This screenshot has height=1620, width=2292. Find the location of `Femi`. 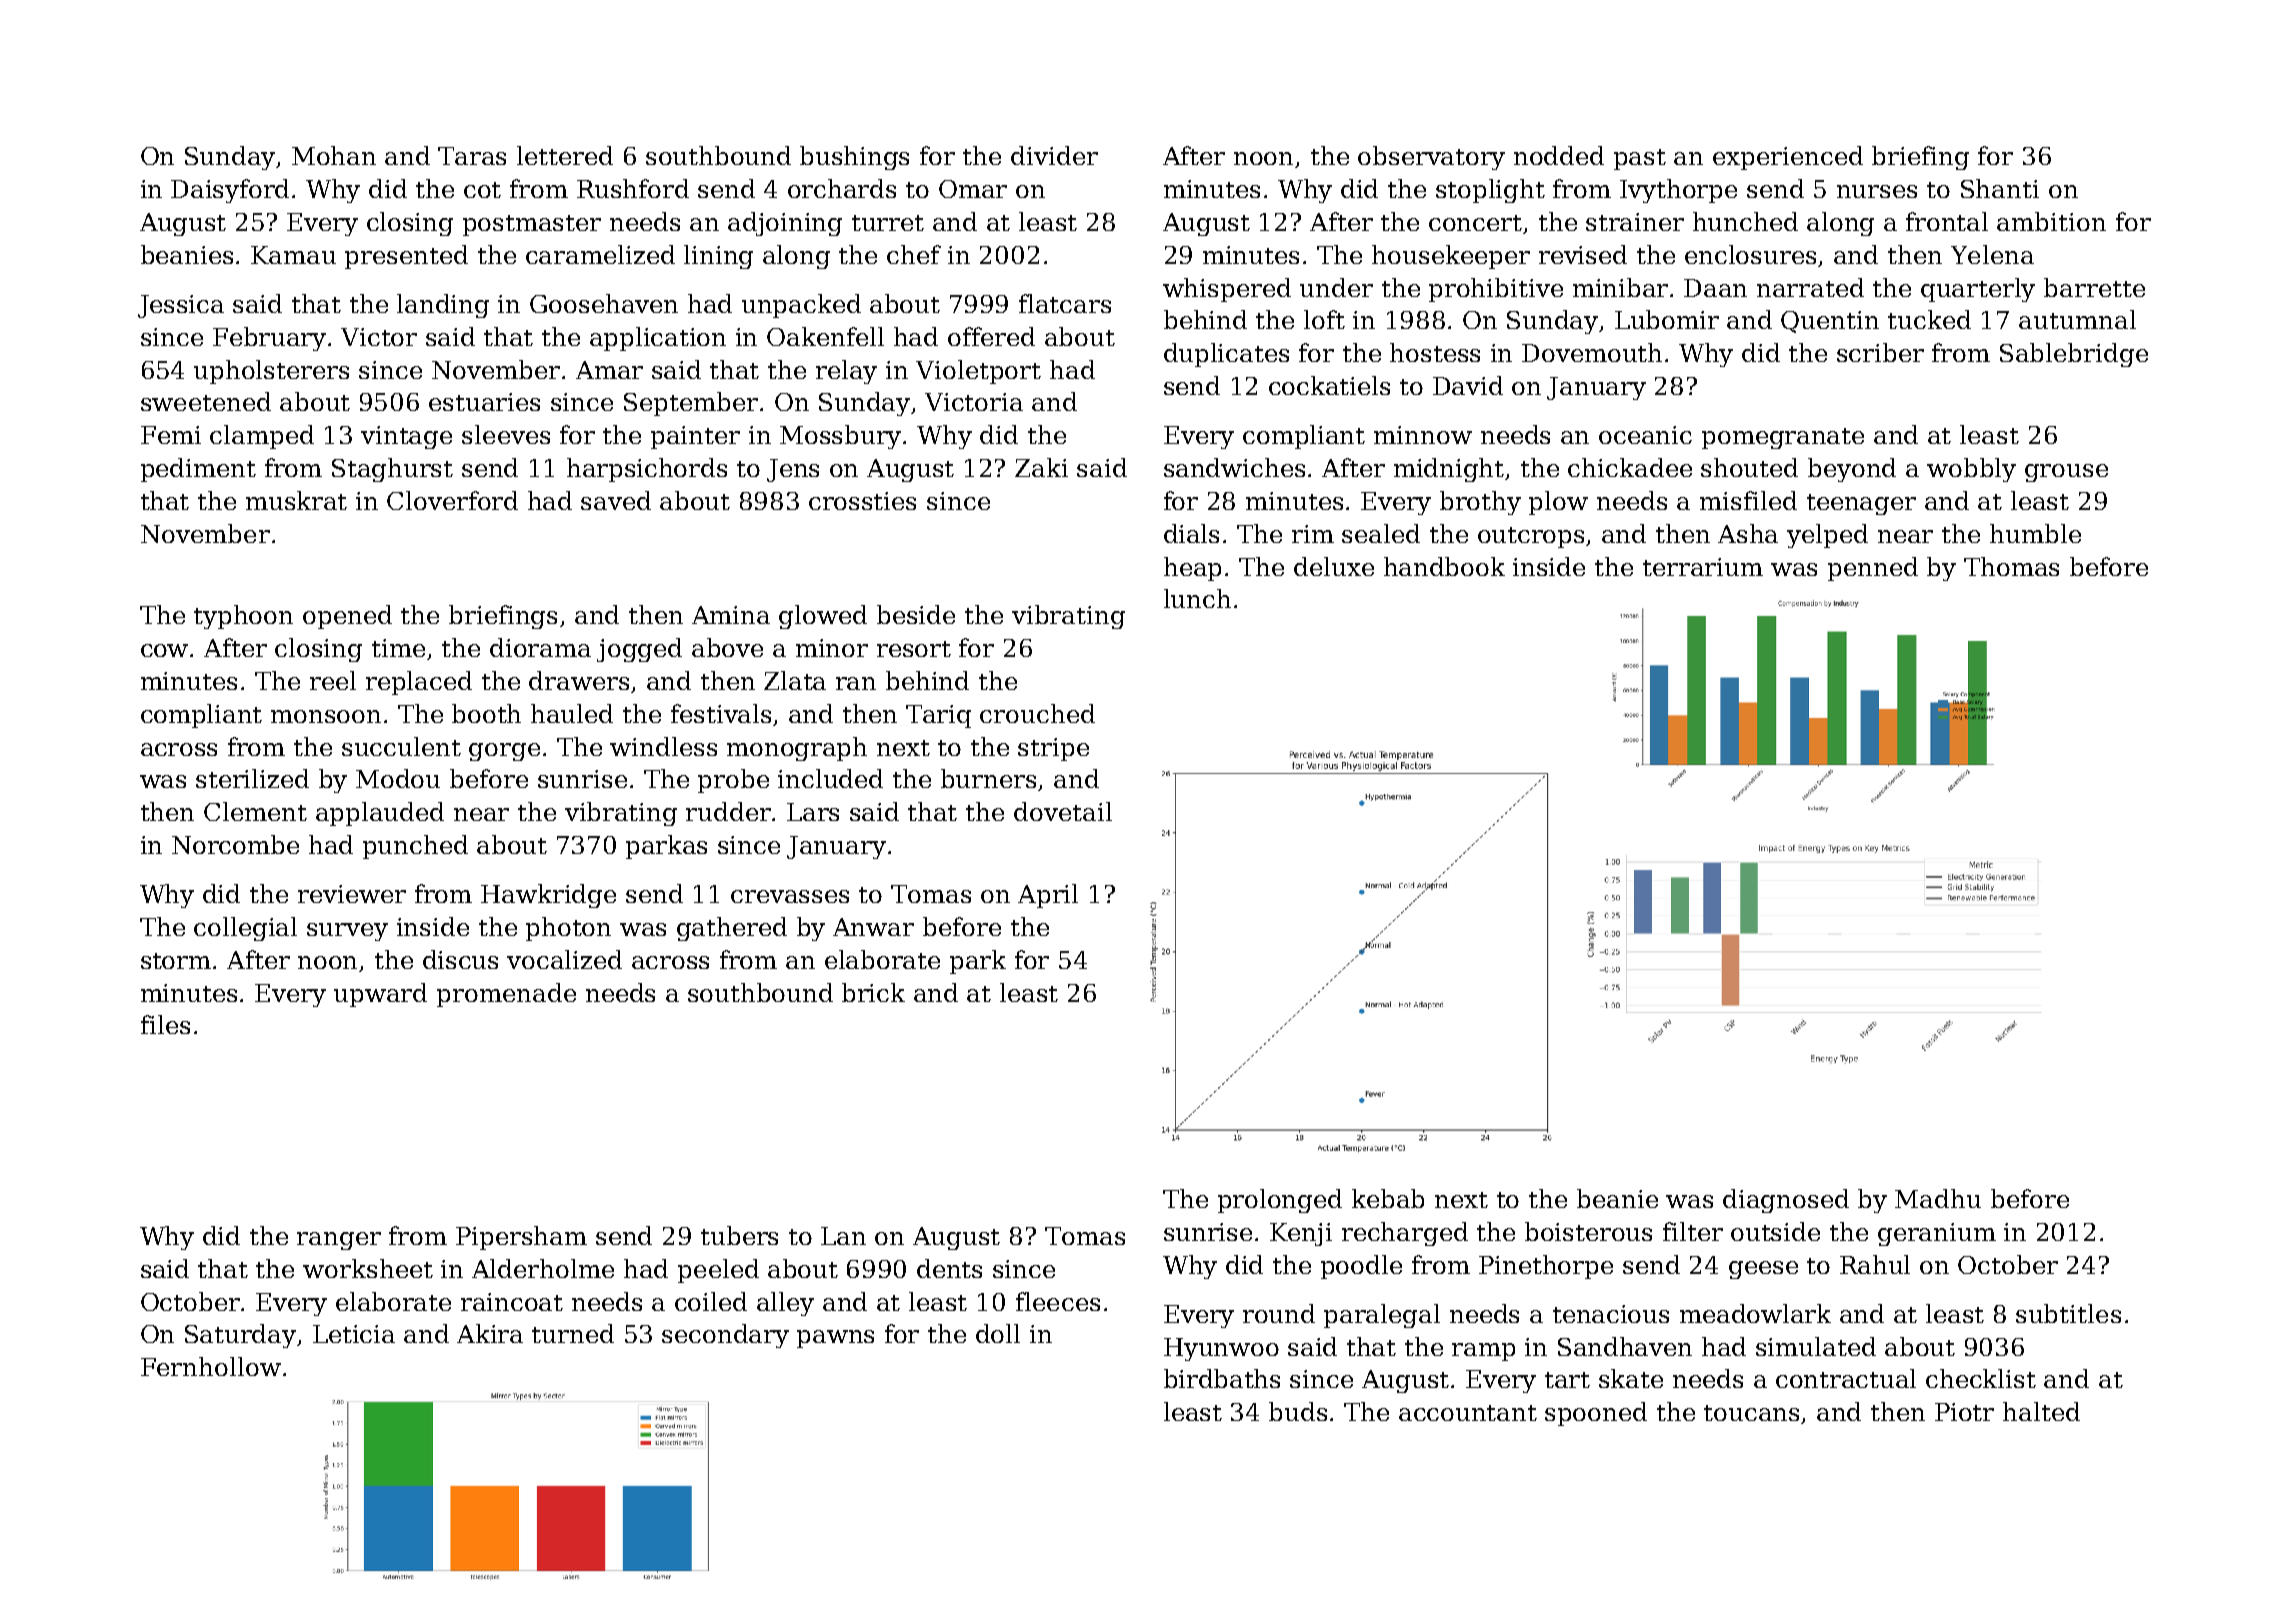

Femi is located at coordinates (171, 435).
